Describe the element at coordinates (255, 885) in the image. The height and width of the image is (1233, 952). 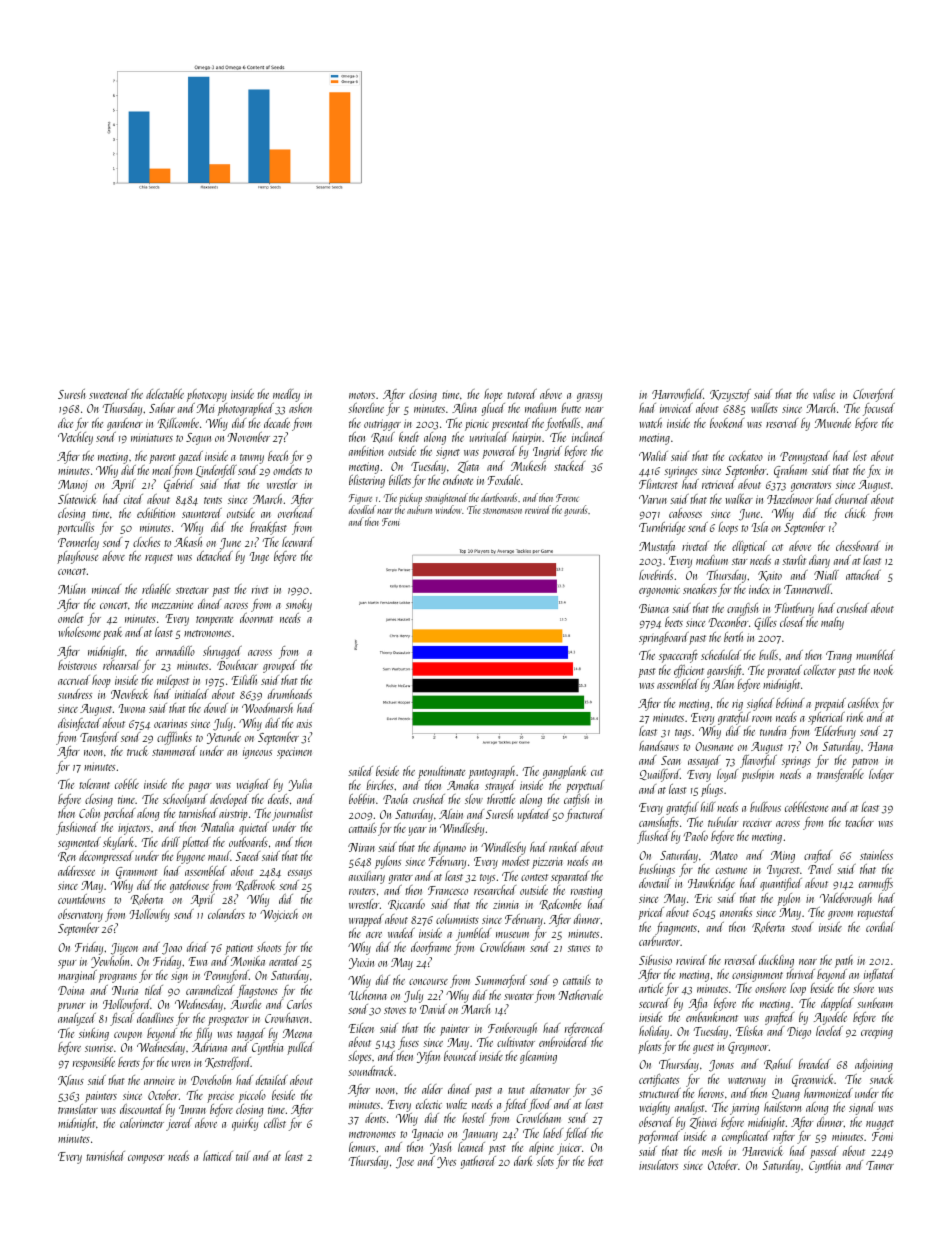
I see `Redbrook` at that location.
